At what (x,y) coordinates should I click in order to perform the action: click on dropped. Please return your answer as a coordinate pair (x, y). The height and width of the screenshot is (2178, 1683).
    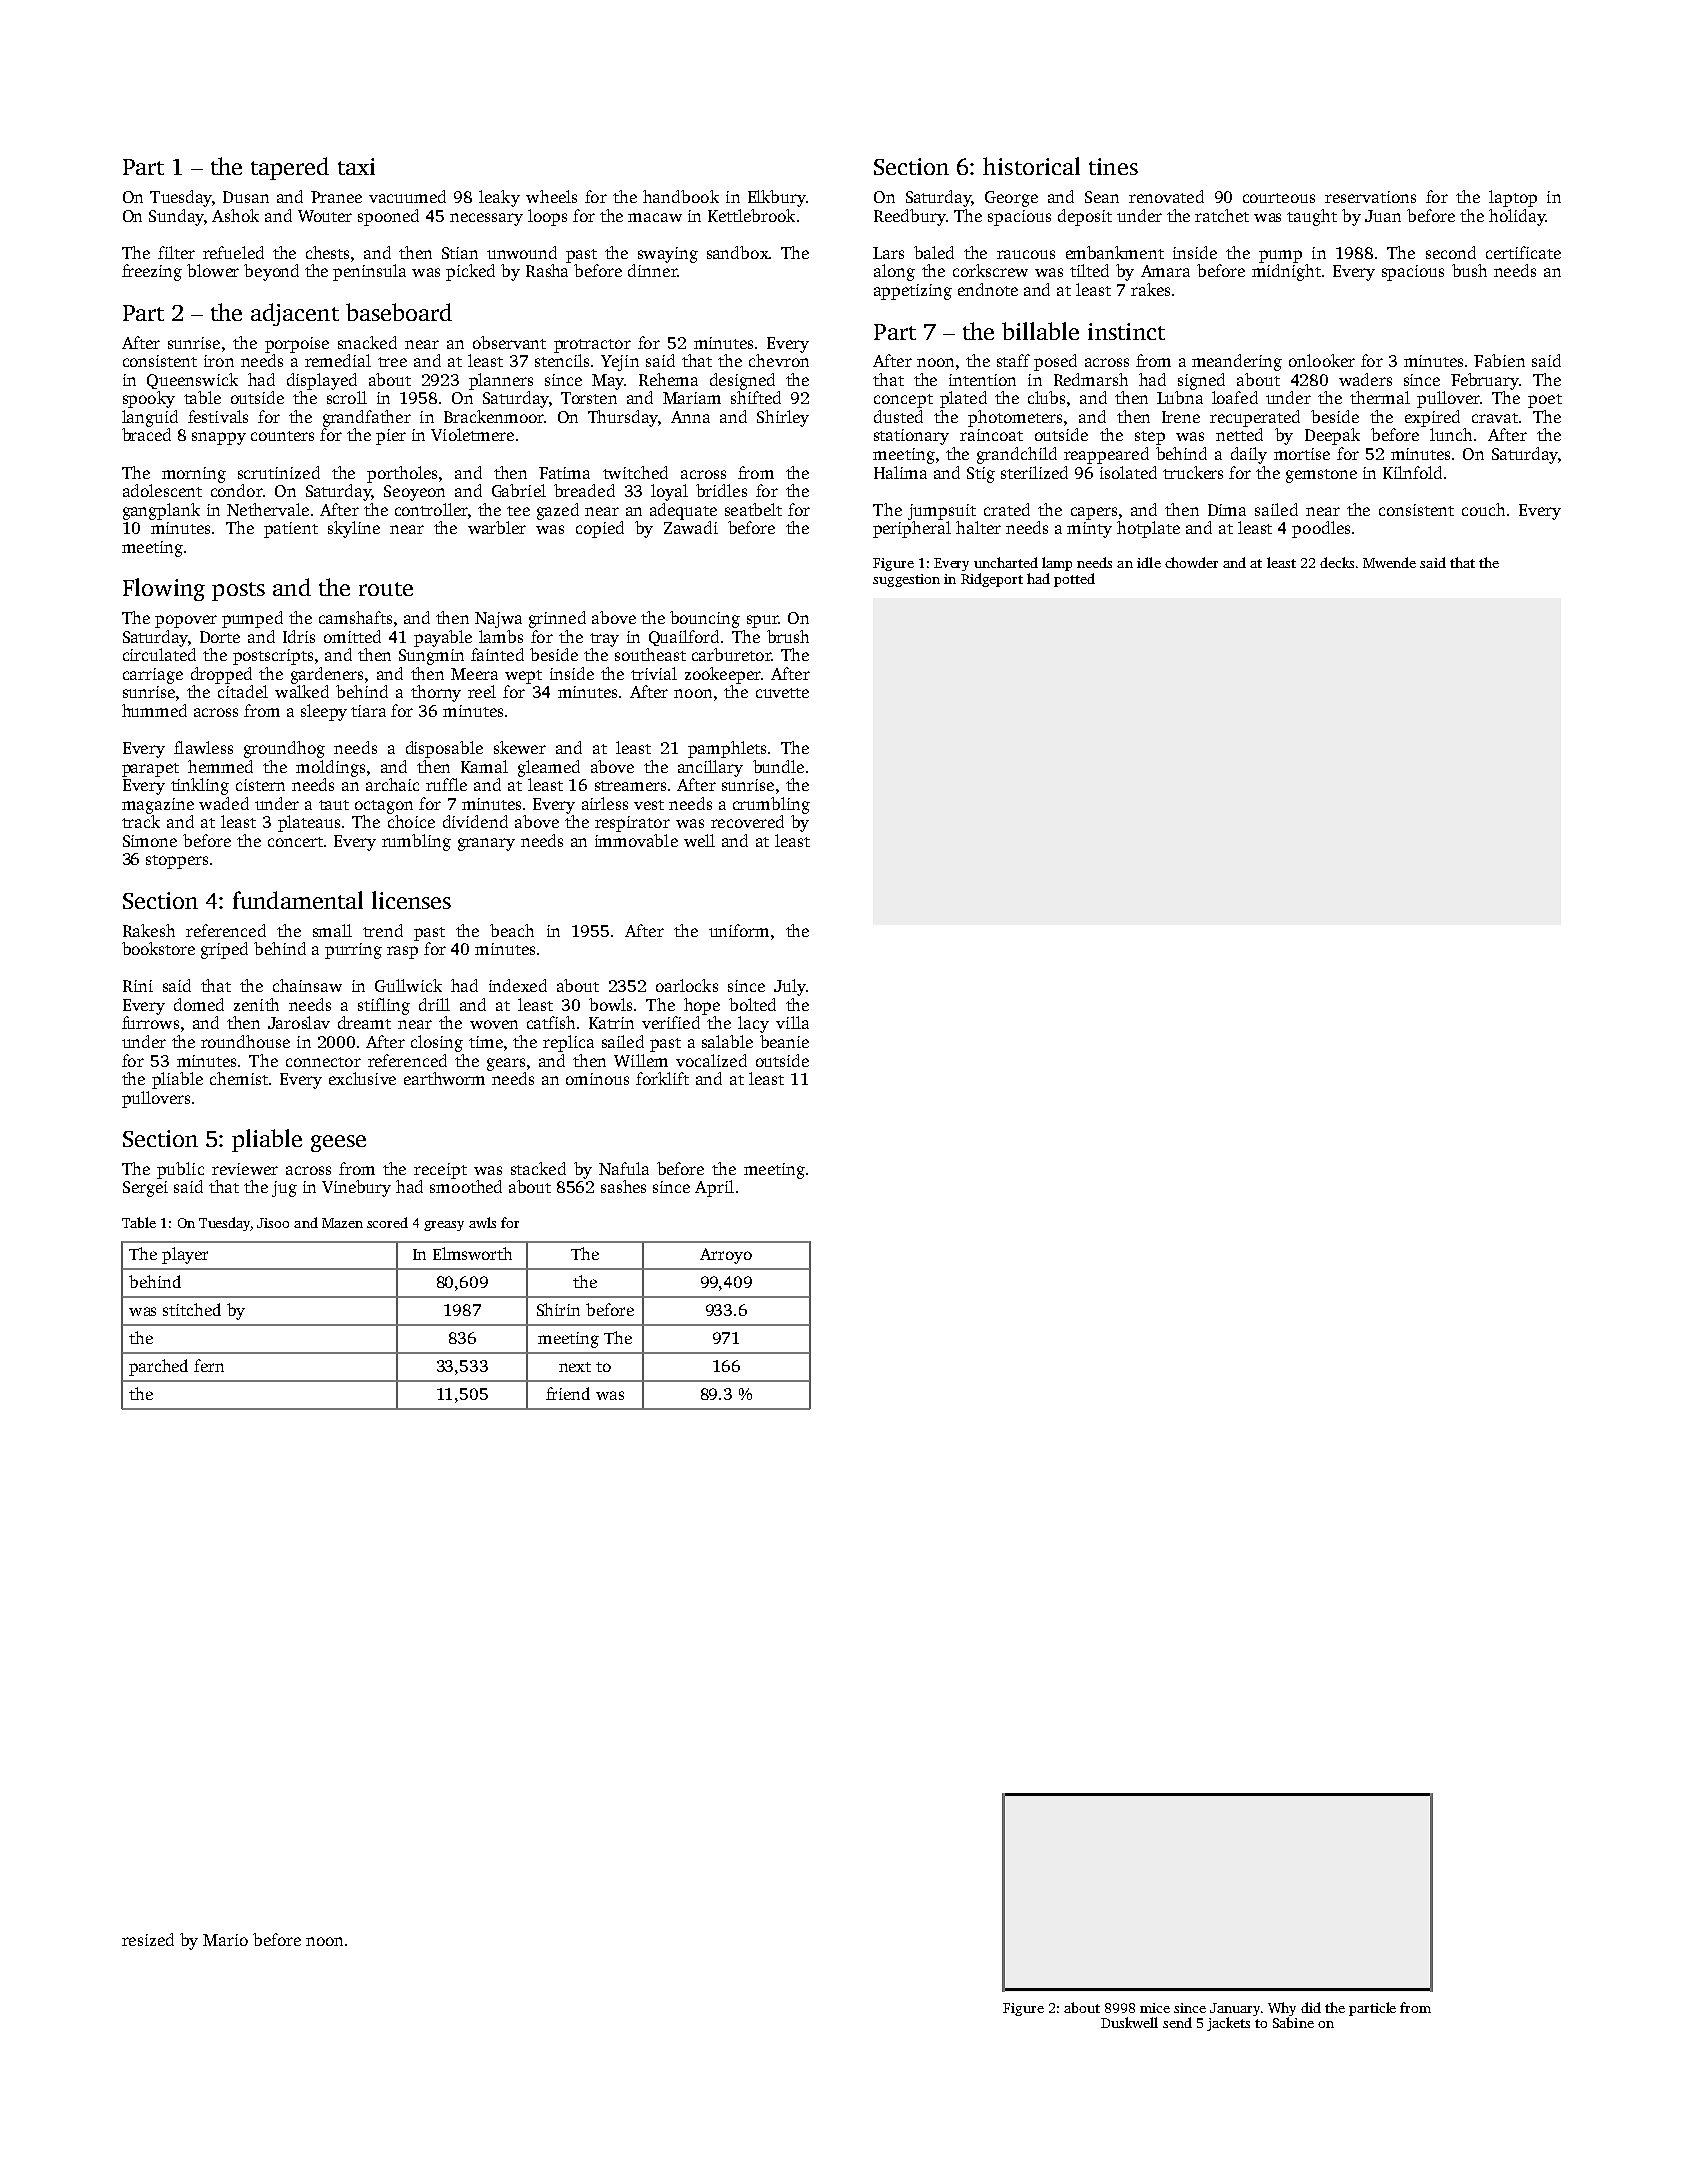
    Looking at the image, I should click on (221, 675).
